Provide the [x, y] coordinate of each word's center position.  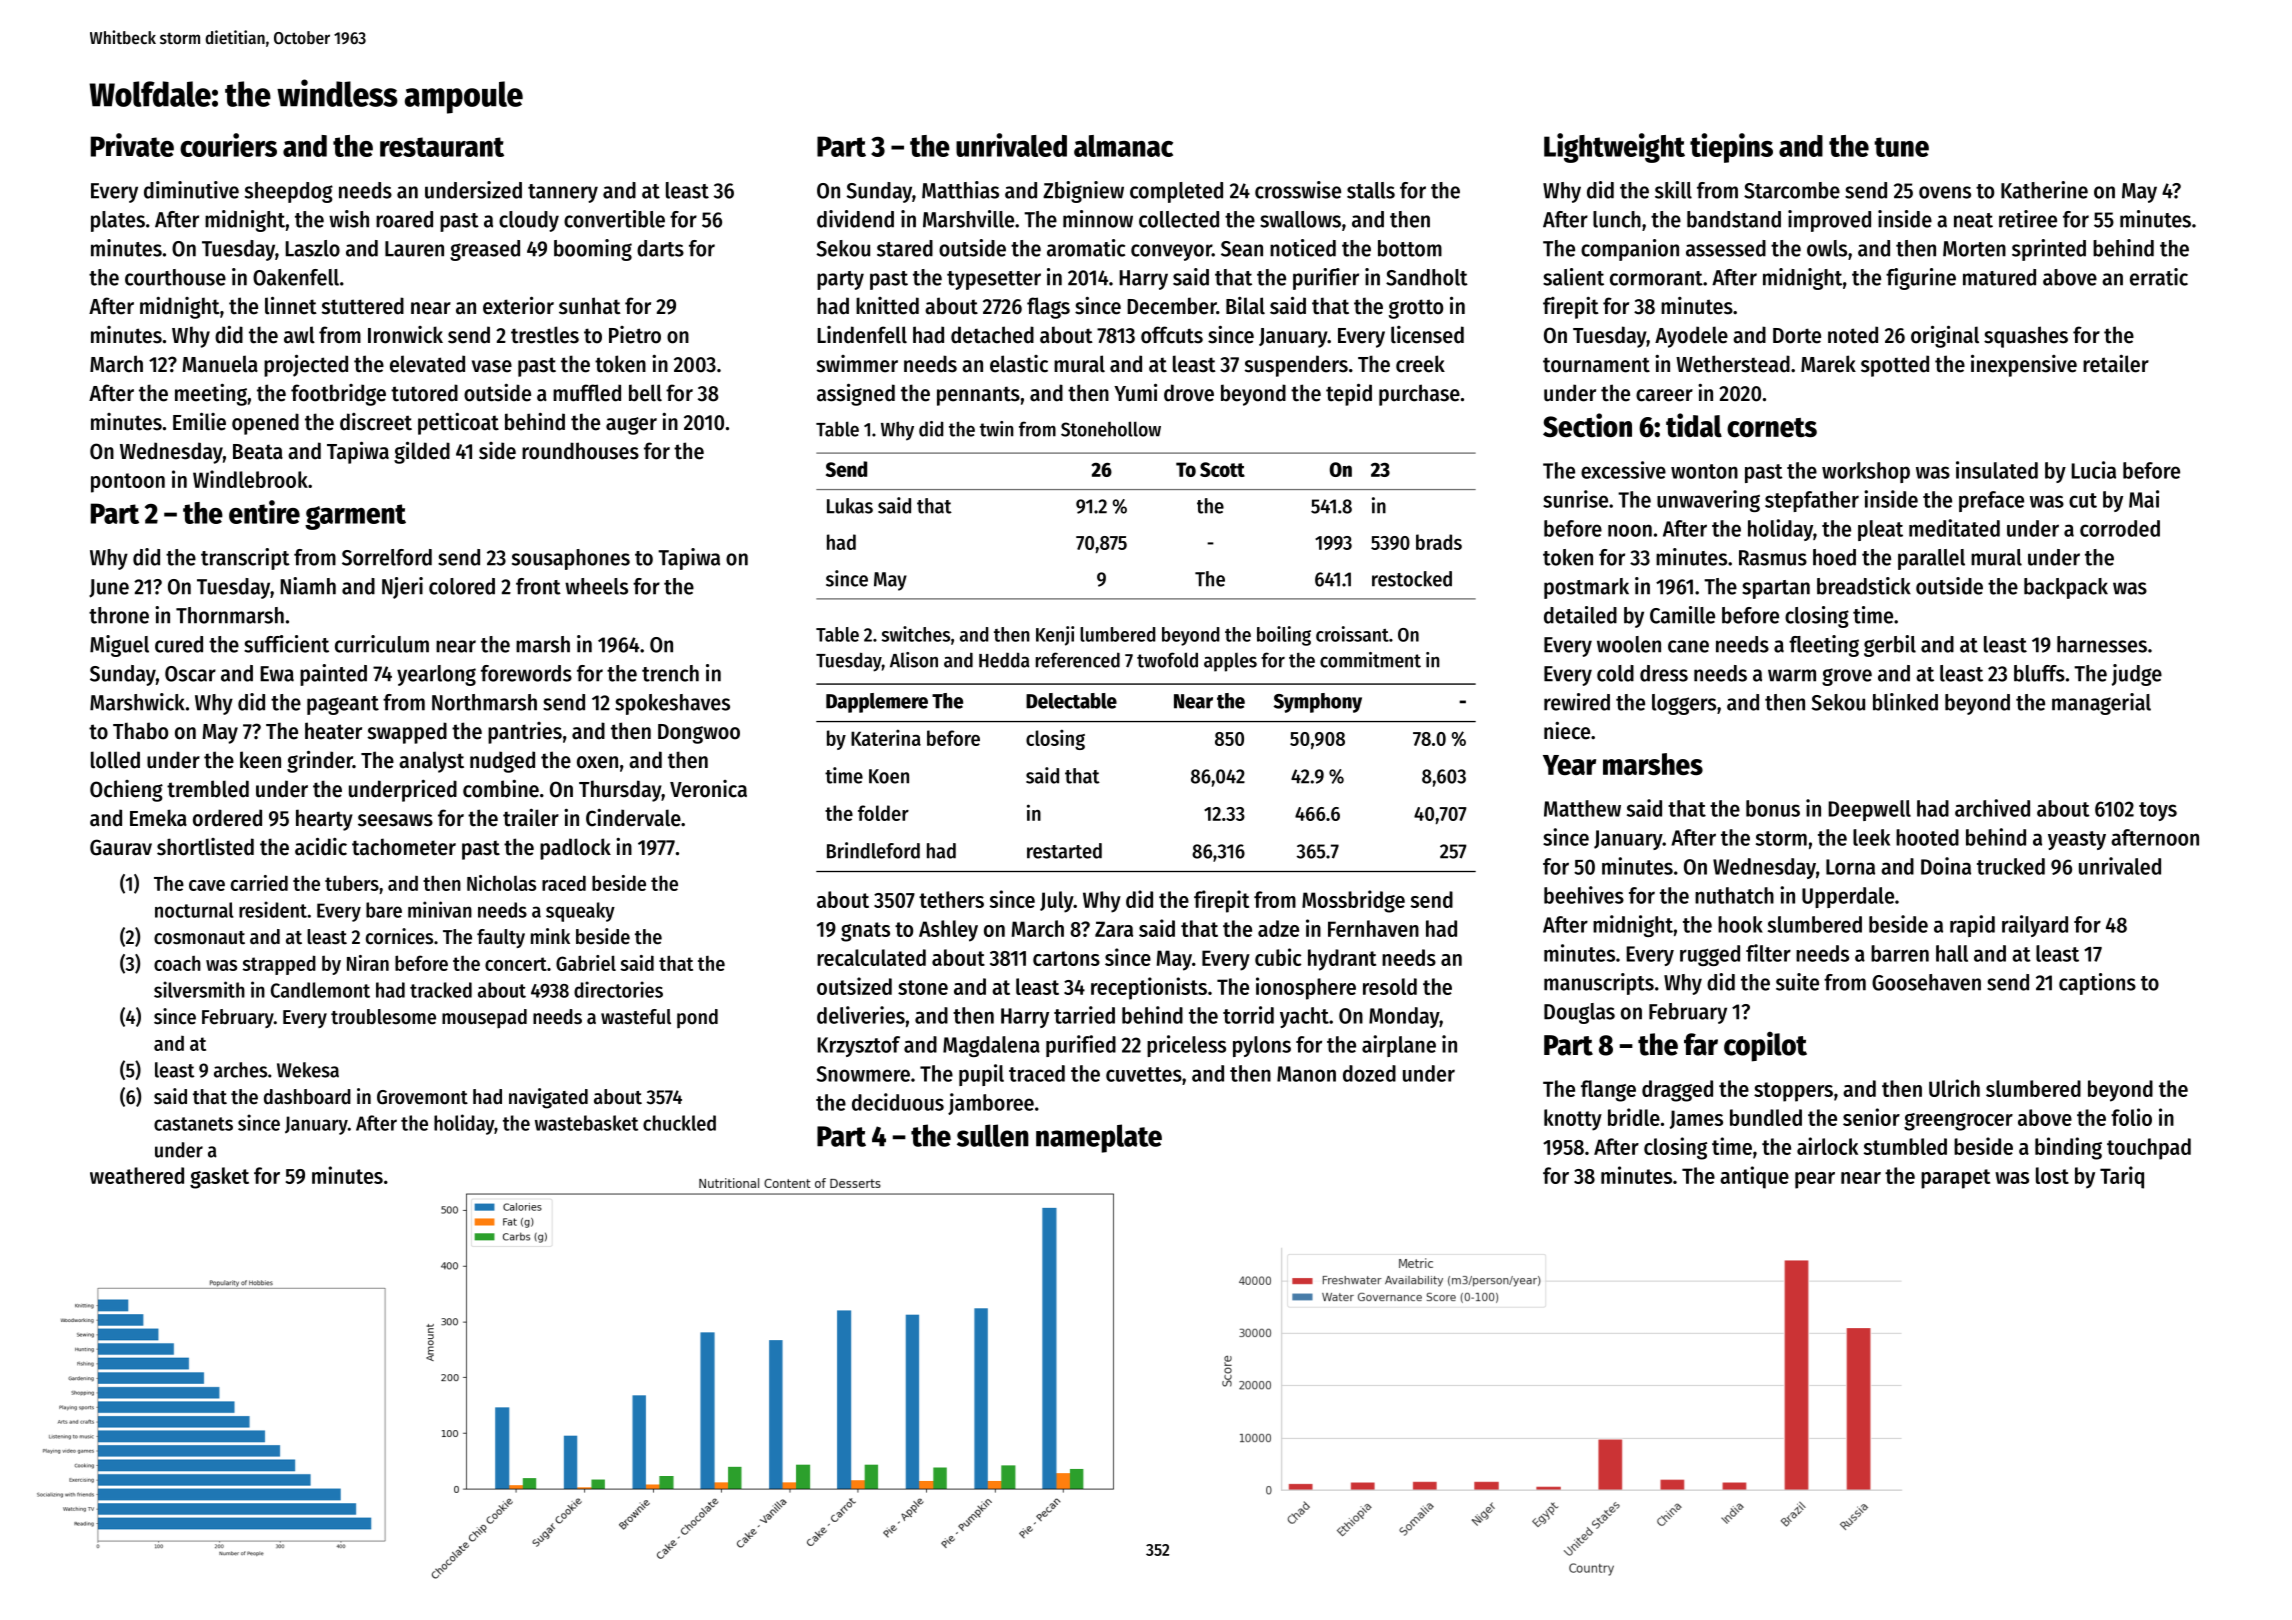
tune [1901, 147]
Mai [2144, 499]
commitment [1370, 660]
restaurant [442, 147]
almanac [1123, 146]
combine [501, 789]
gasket [219, 1178]
